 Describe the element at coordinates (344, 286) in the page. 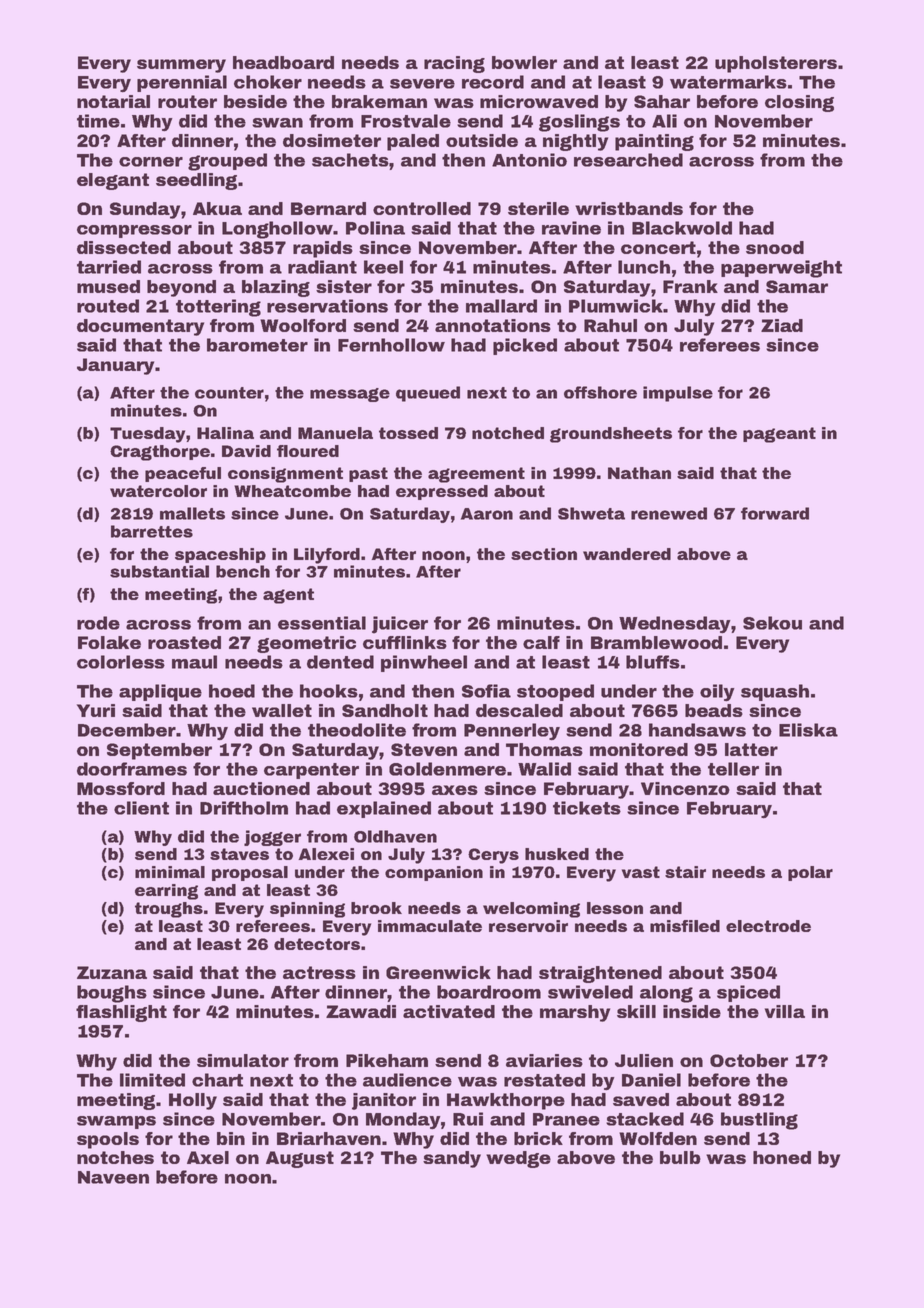

I see `sister` at that location.
